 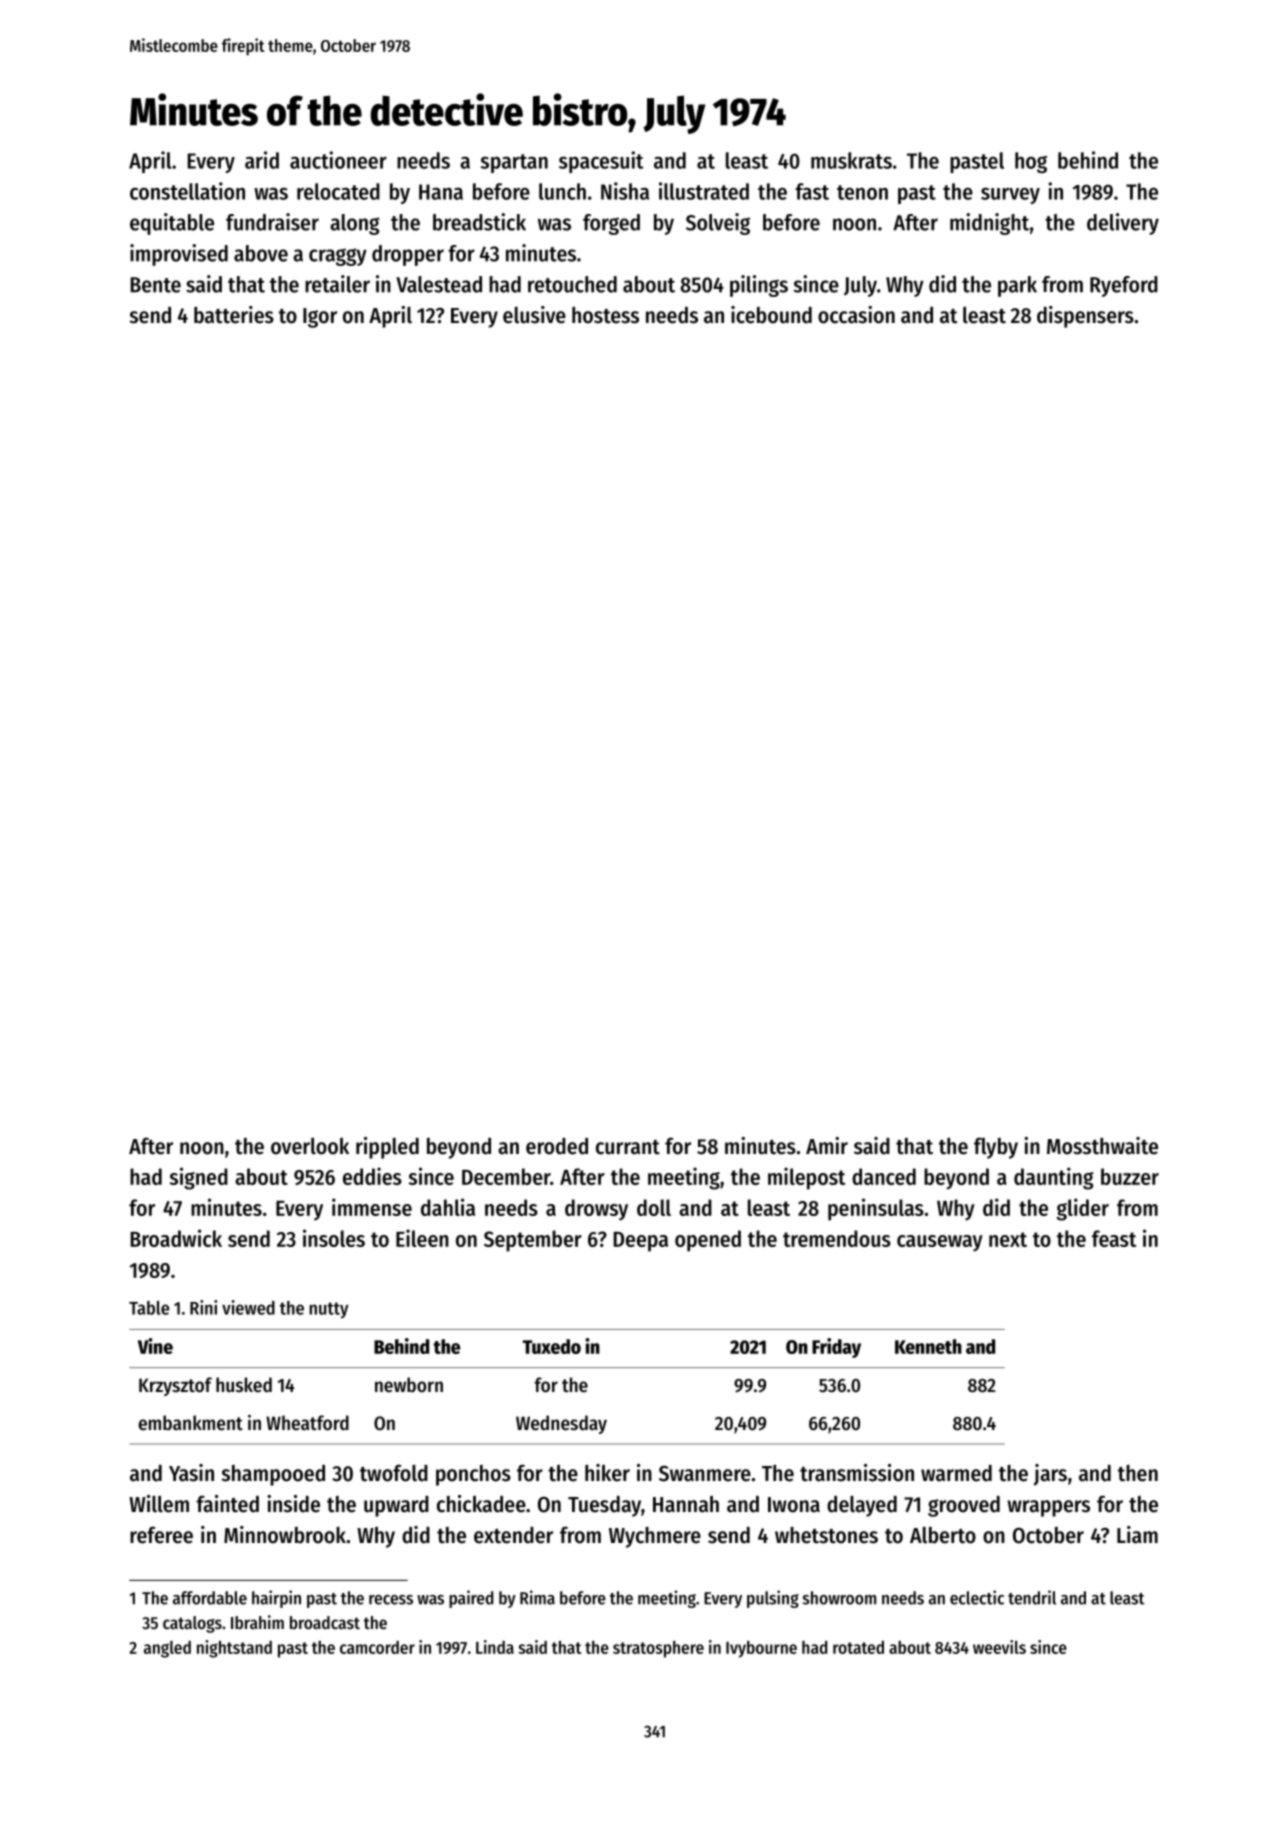 What do you see at coordinates (387, 1148) in the screenshot?
I see `rippled` at bounding box center [387, 1148].
